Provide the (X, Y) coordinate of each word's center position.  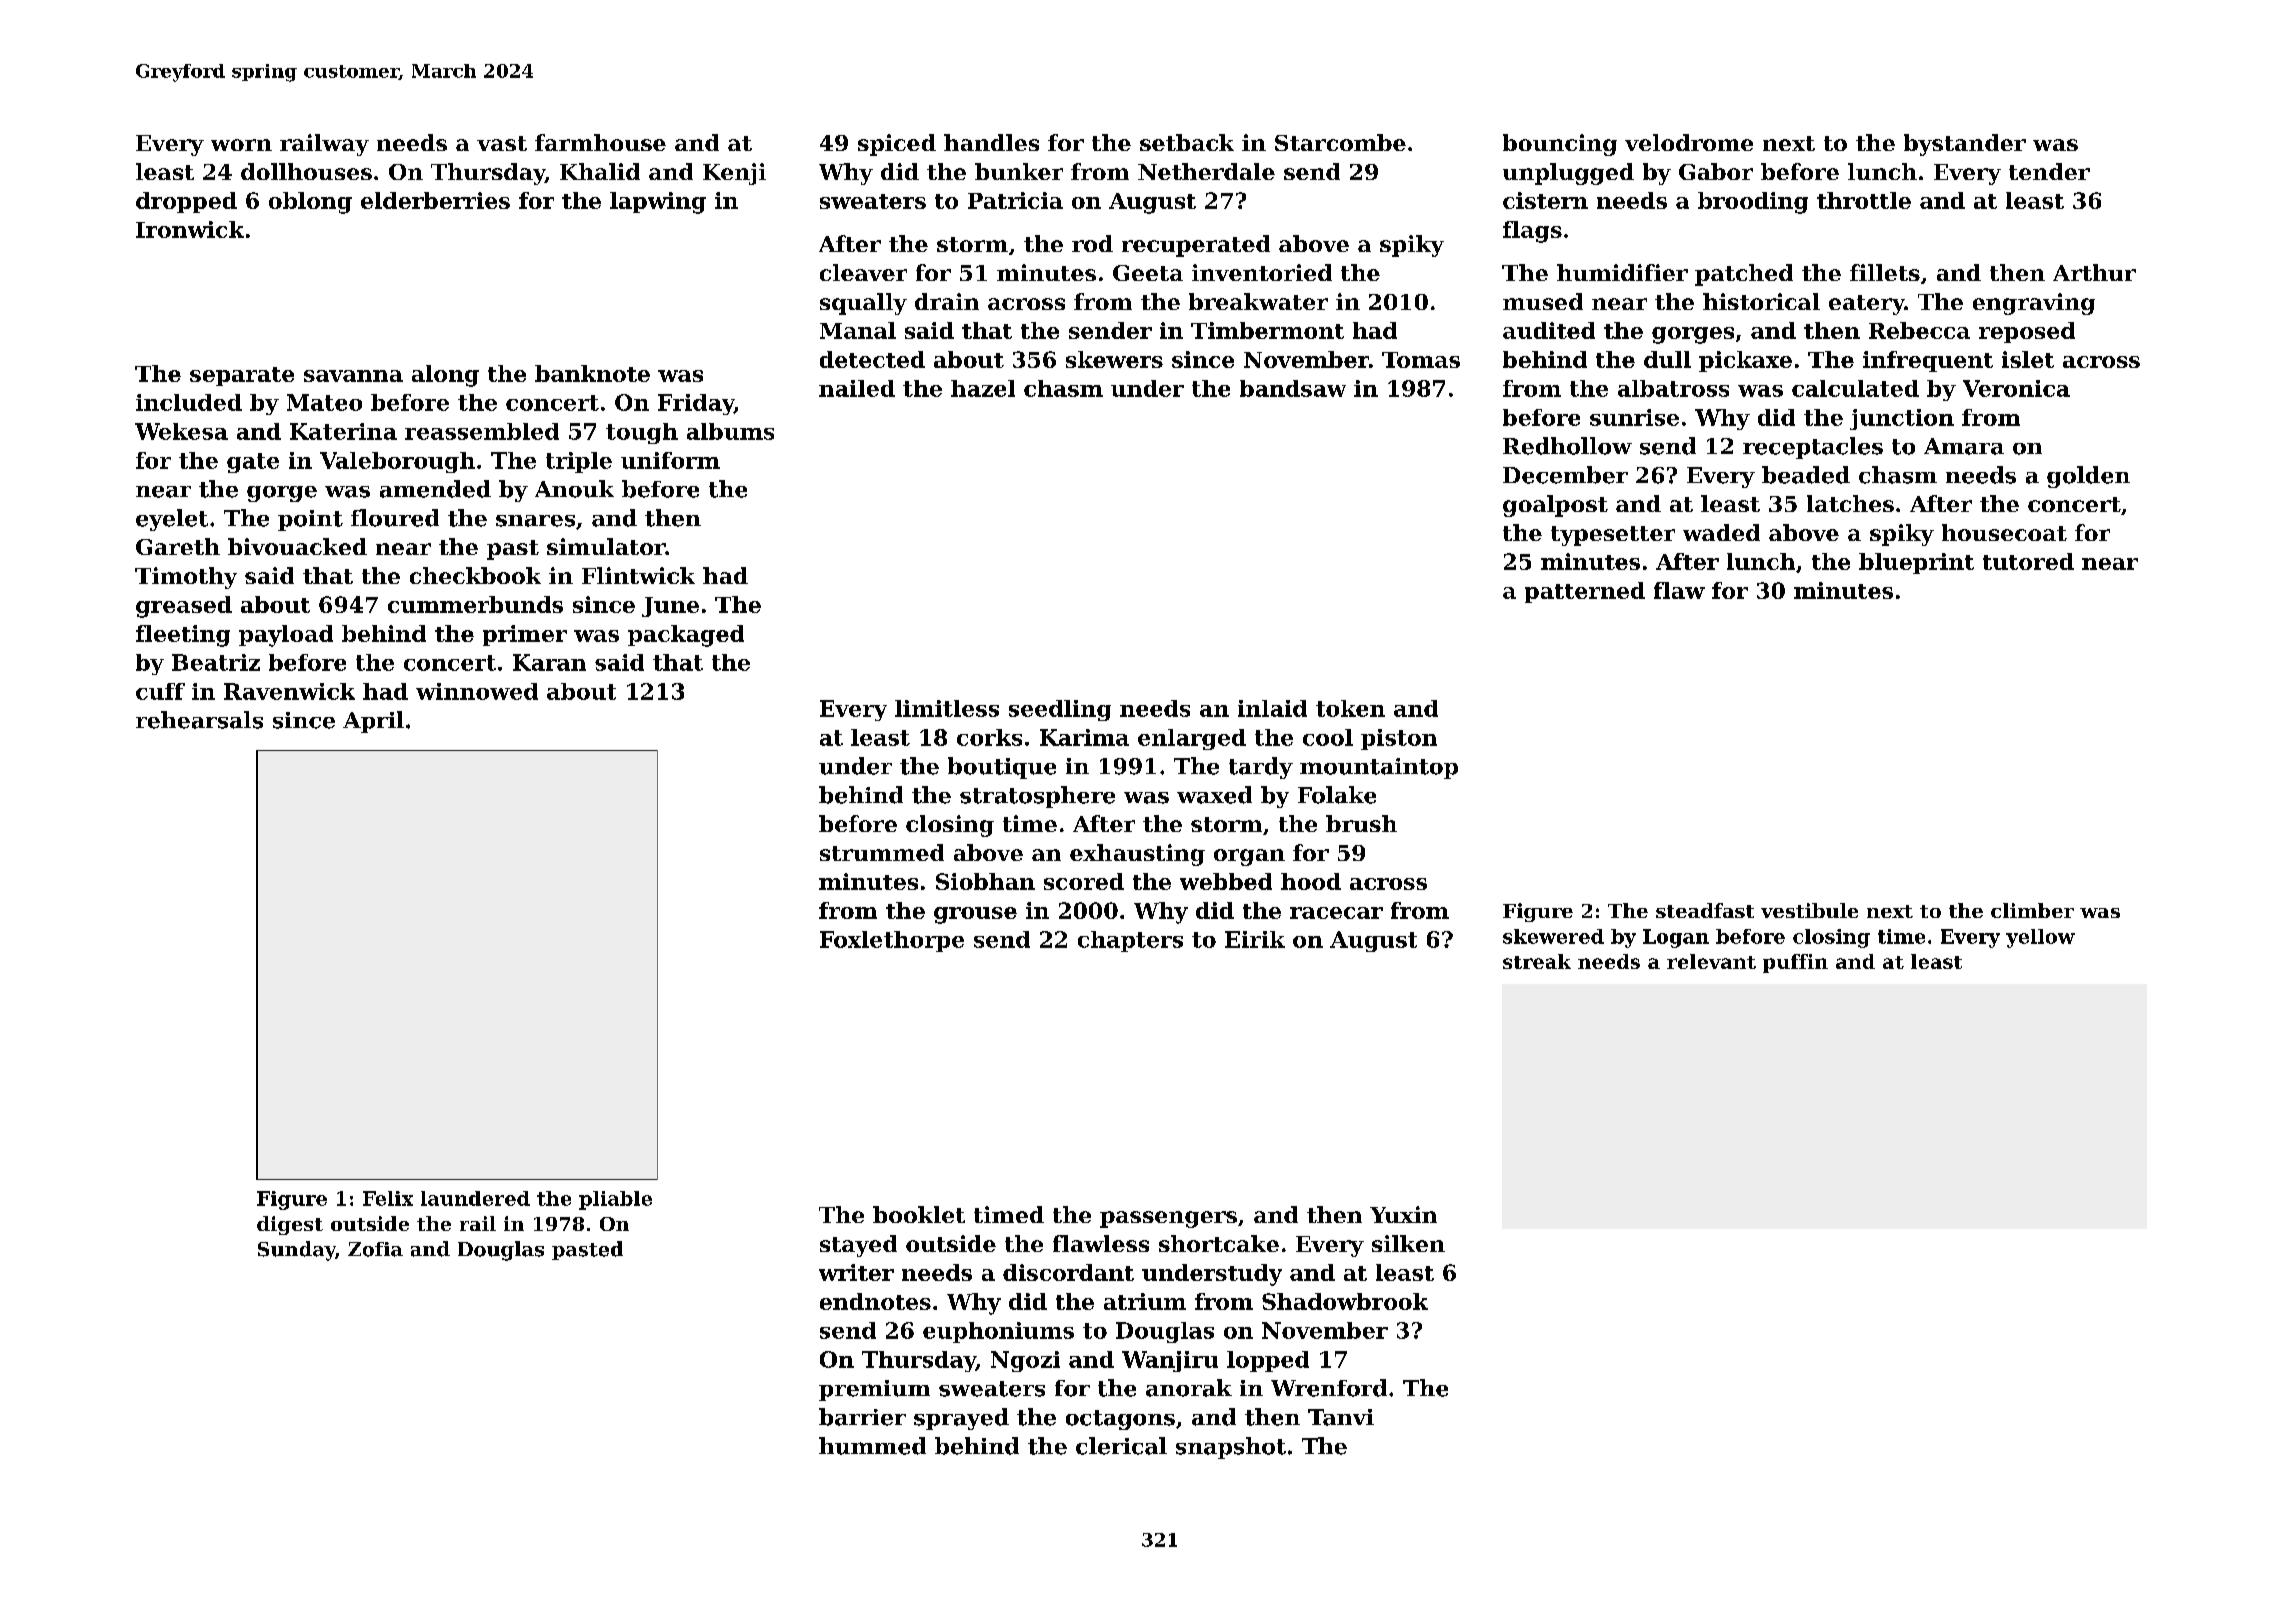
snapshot (1231, 1448)
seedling (1060, 710)
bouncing (1560, 145)
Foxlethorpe (892, 941)
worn (241, 145)
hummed (872, 1446)
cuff (160, 691)
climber (2032, 910)
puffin (1795, 963)
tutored (2028, 561)
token (1350, 708)
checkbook (475, 575)
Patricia (1015, 200)
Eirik (1255, 939)
